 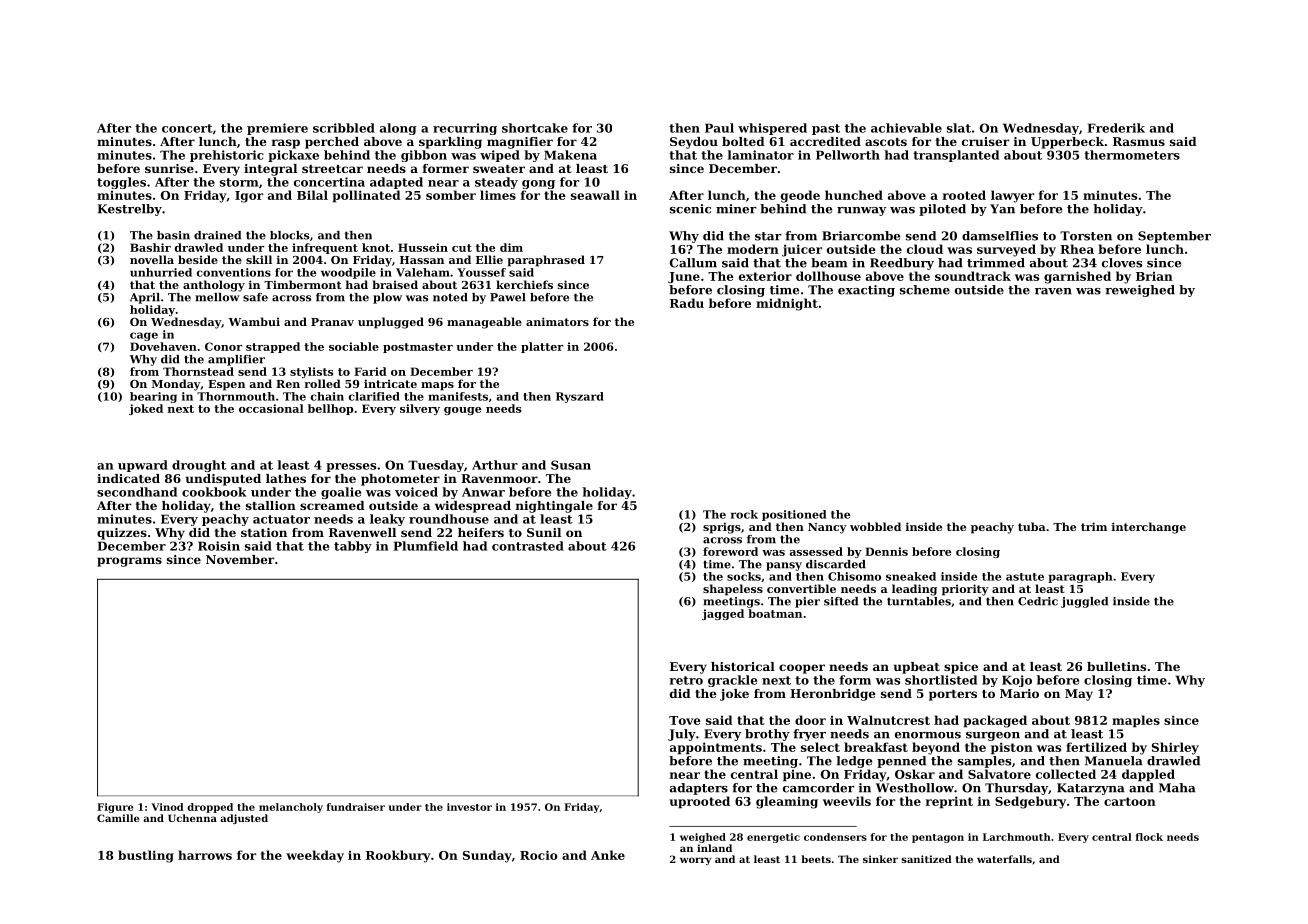 What do you see at coordinates (1149, 528) in the page?
I see `interchange` at bounding box center [1149, 528].
